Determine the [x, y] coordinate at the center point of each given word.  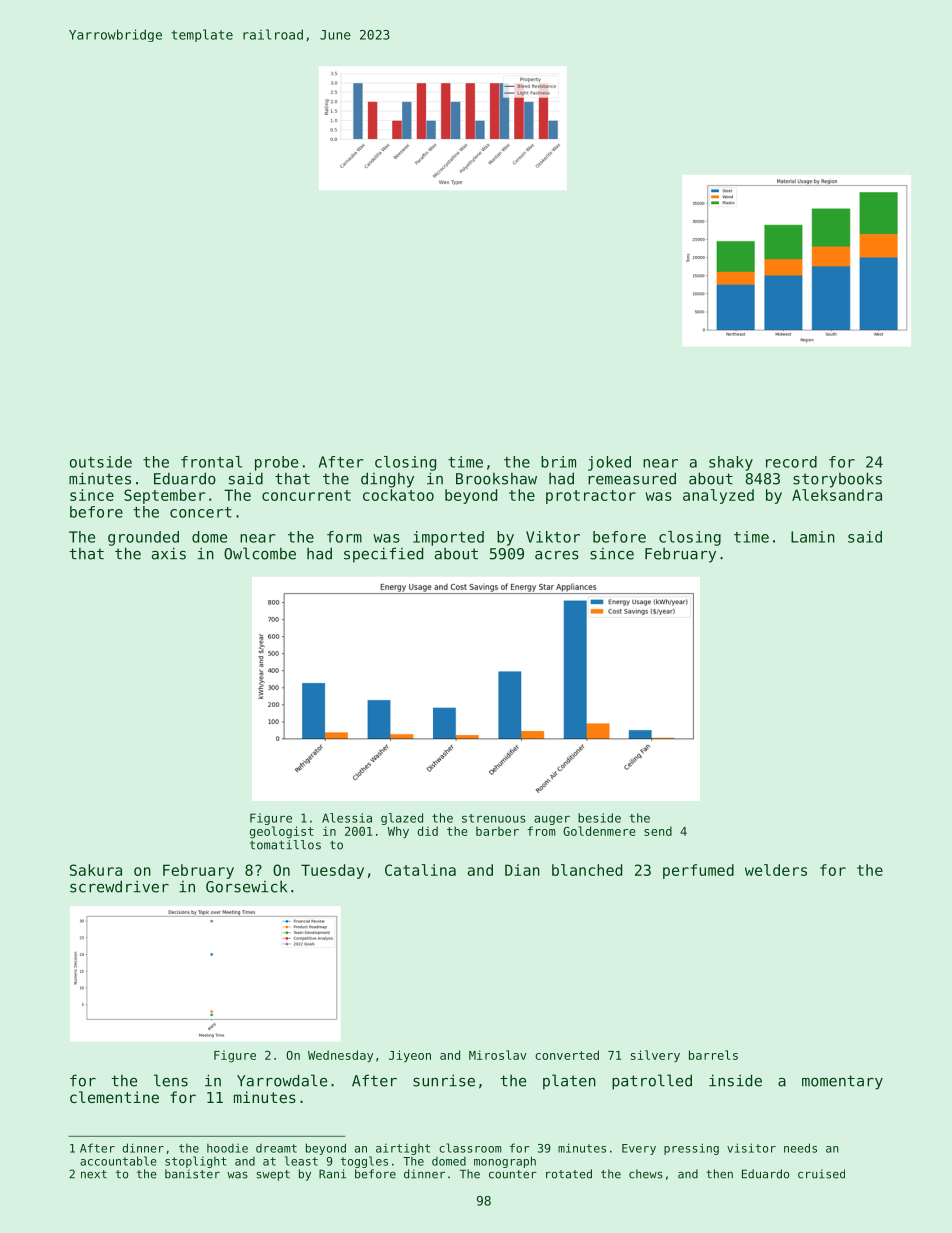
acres [557, 555]
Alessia [347, 818]
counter [513, 1174]
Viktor [553, 537]
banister [192, 1174]
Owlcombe [260, 553]
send [658, 831]
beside [599, 818]
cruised [821, 1174]
